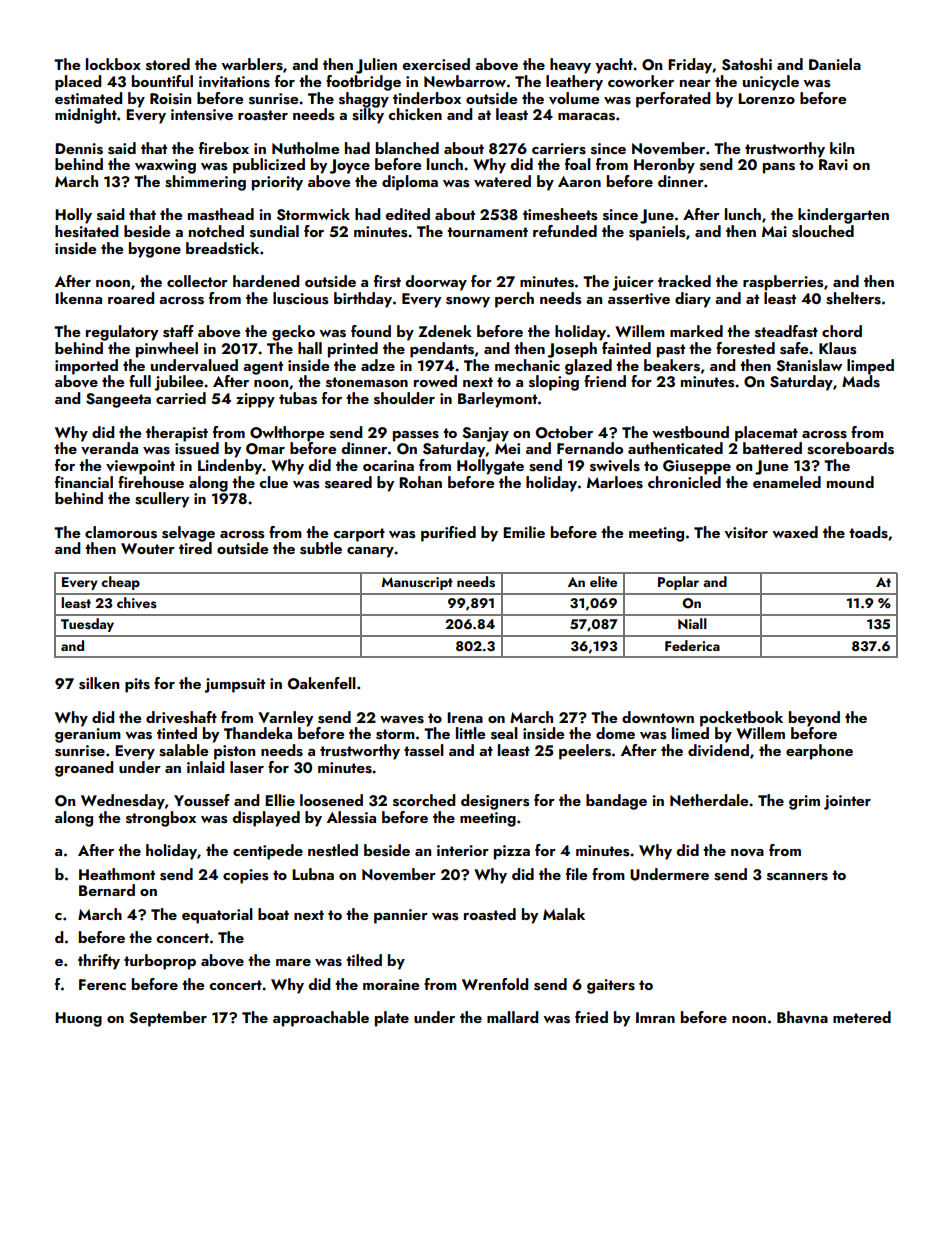 The width and height of the screenshot is (952, 1233). Describe the element at coordinates (86, 367) in the screenshot. I see `imported` at that location.
